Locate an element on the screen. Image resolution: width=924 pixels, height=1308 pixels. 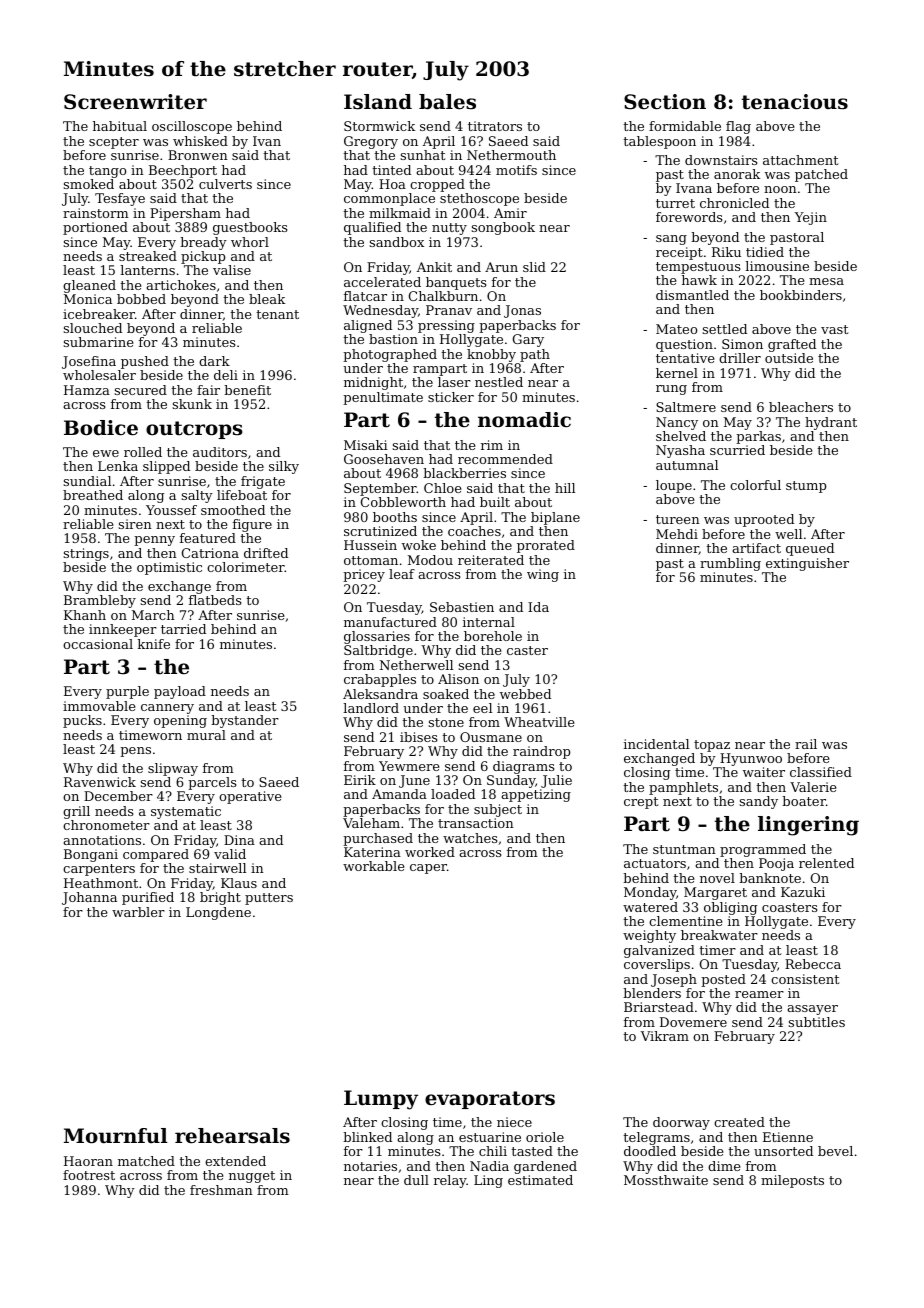
freshman is located at coordinates (221, 1190).
